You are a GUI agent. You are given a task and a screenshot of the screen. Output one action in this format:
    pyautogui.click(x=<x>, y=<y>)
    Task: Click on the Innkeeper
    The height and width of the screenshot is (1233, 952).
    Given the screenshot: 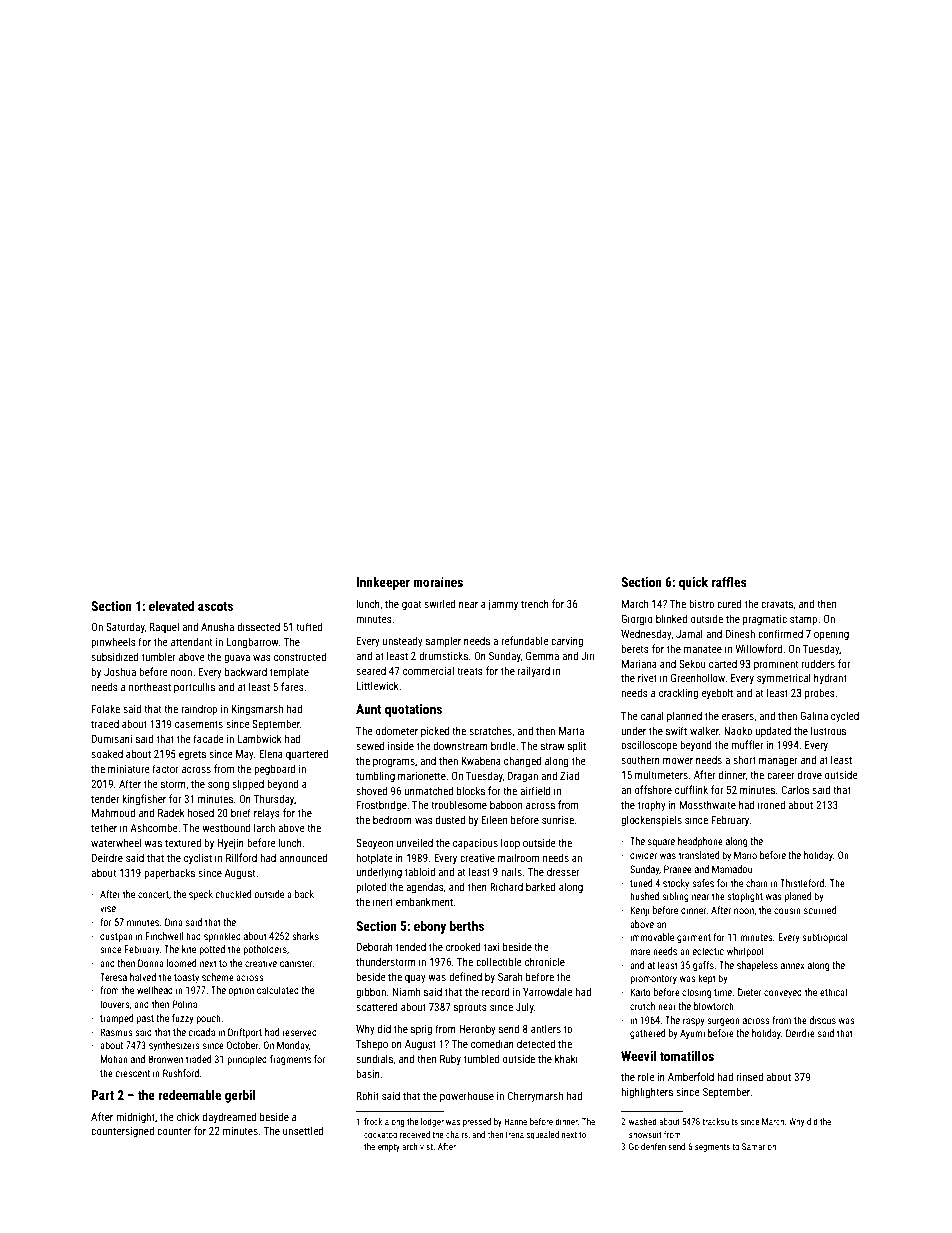 What is the action you would take?
    pyautogui.click(x=383, y=583)
